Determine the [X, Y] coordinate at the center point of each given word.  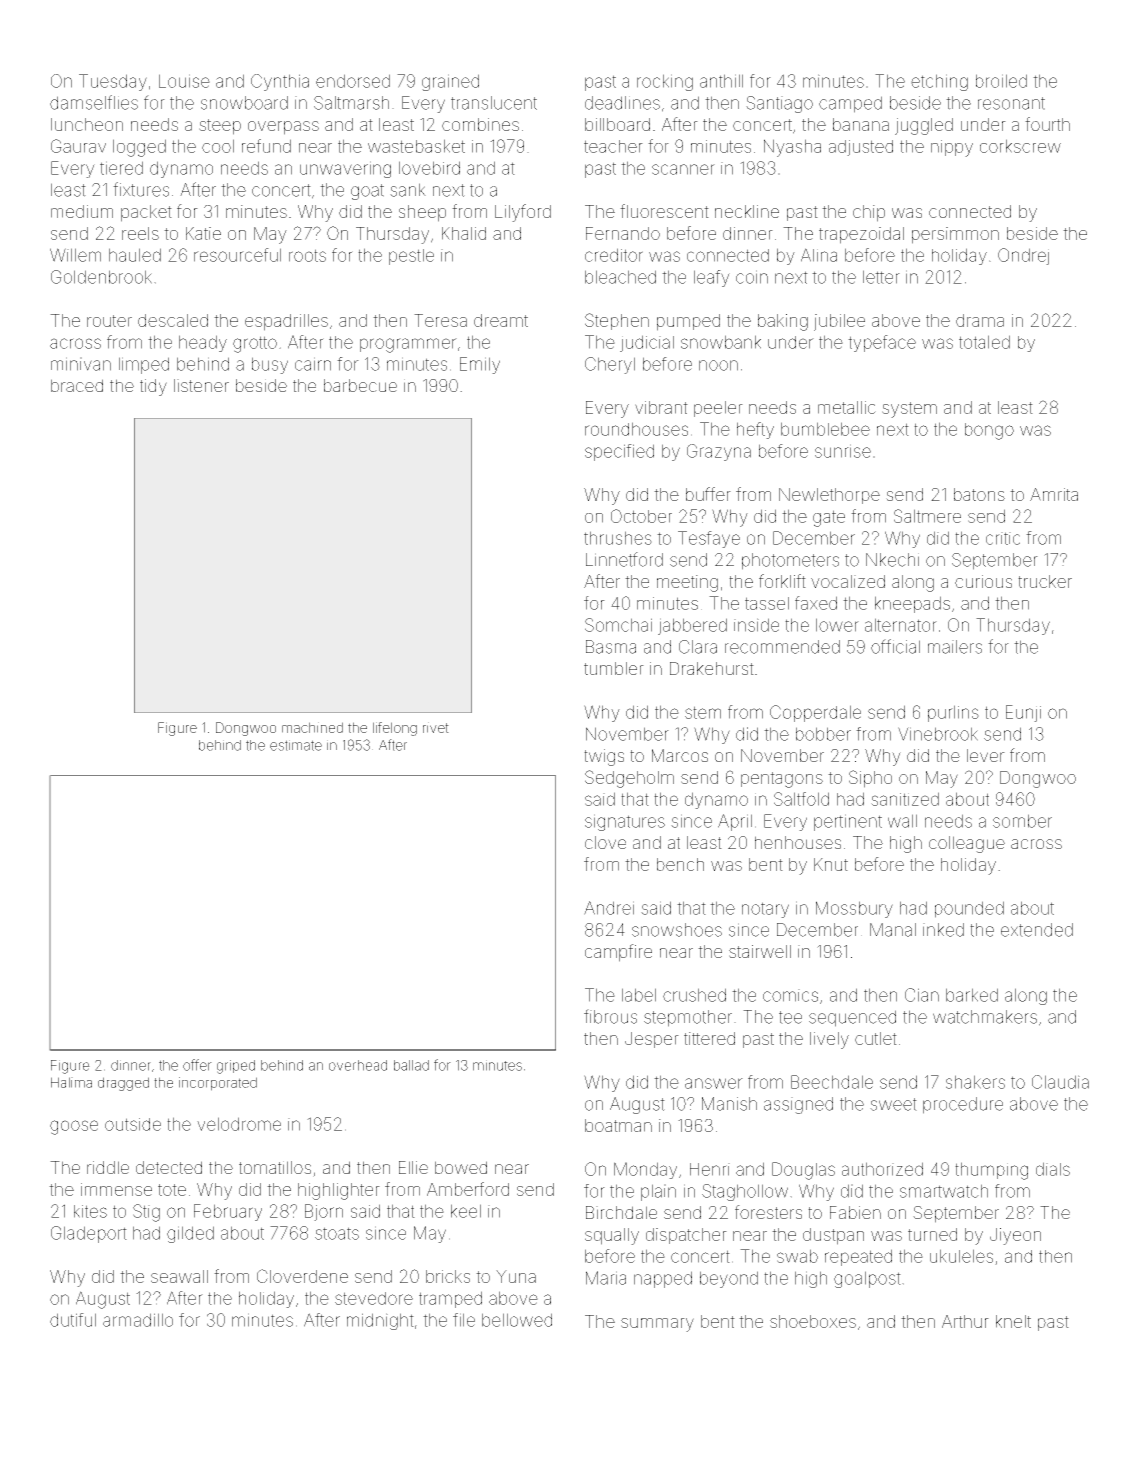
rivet [436, 727]
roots [307, 255]
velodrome [239, 1124]
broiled [1001, 81]
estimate [296, 745]
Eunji [1023, 713]
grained [450, 82]
